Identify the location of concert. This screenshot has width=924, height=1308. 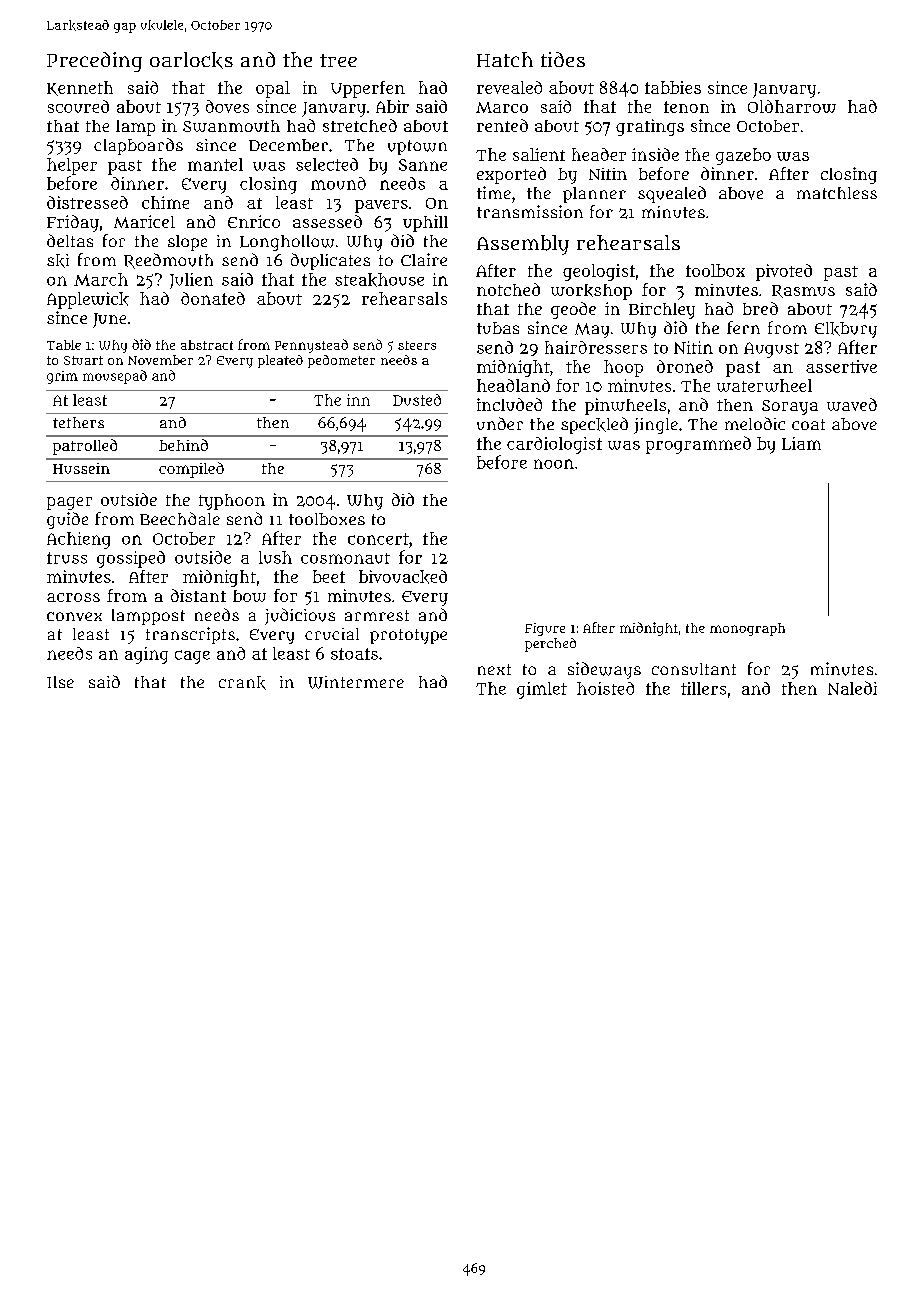
(378, 539).
